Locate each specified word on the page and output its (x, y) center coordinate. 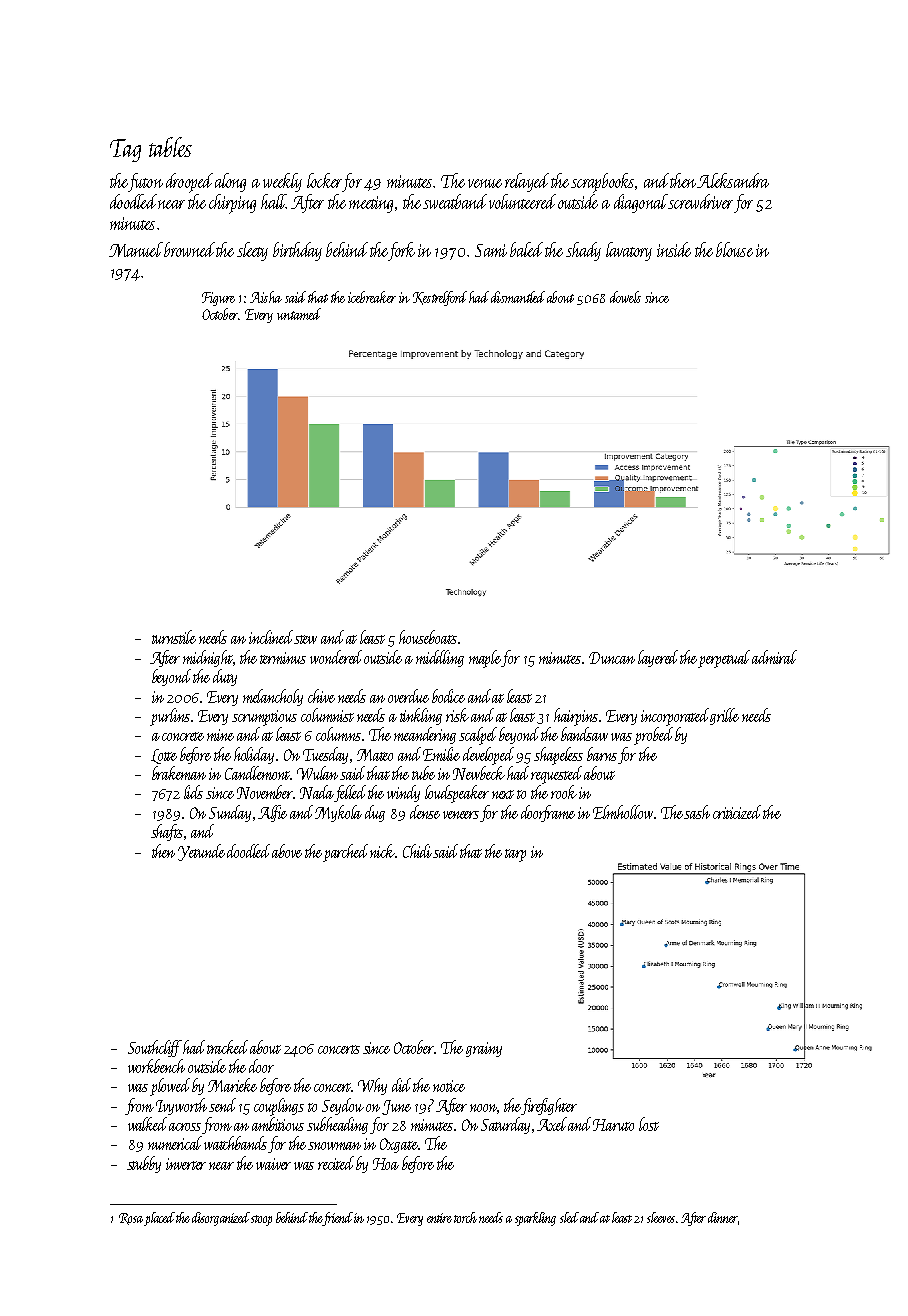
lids (193, 792)
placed (159, 1219)
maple (485, 659)
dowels (625, 297)
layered (659, 658)
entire (439, 1218)
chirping (232, 204)
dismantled (518, 297)
